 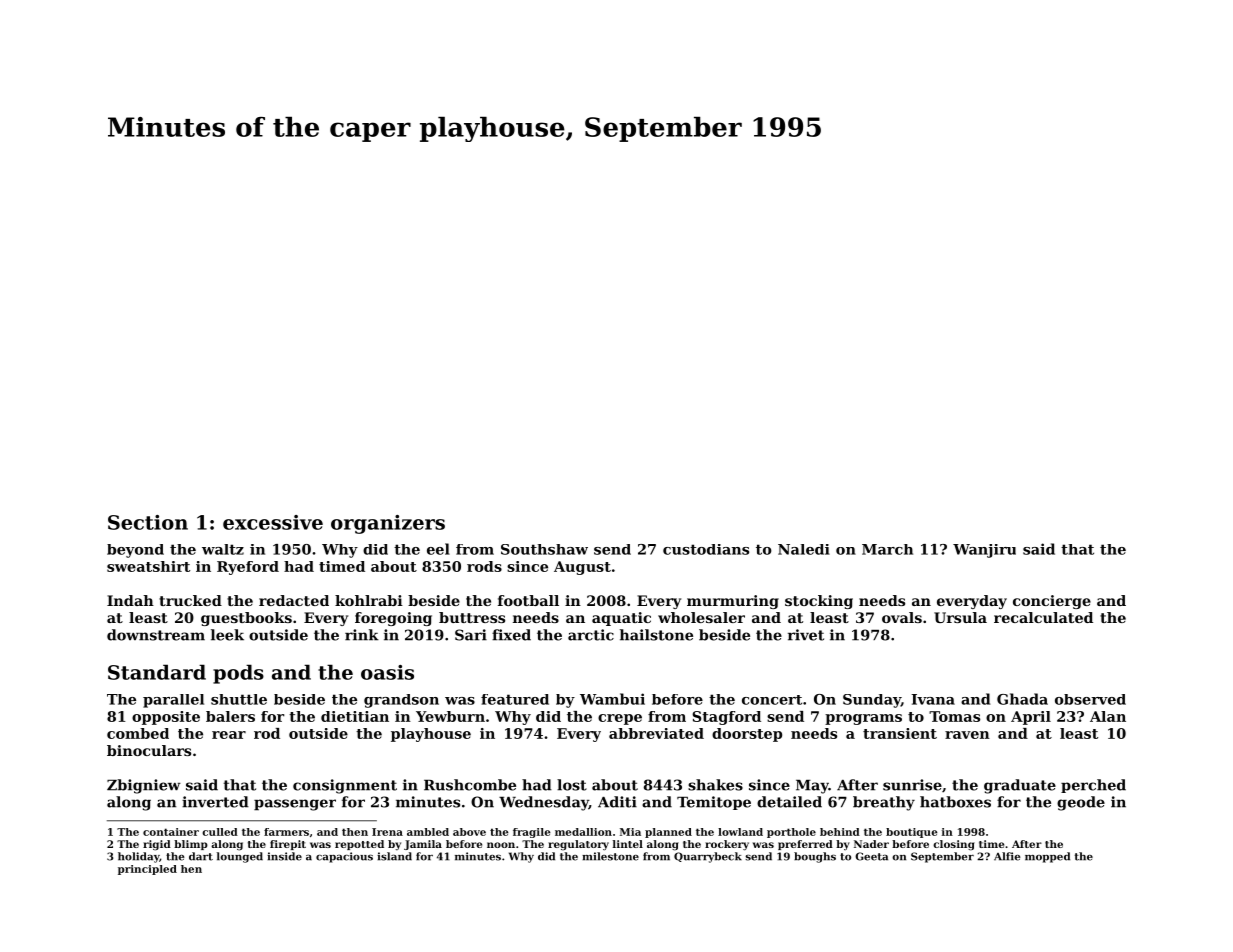 I want to click on Ivana, so click(x=933, y=699).
